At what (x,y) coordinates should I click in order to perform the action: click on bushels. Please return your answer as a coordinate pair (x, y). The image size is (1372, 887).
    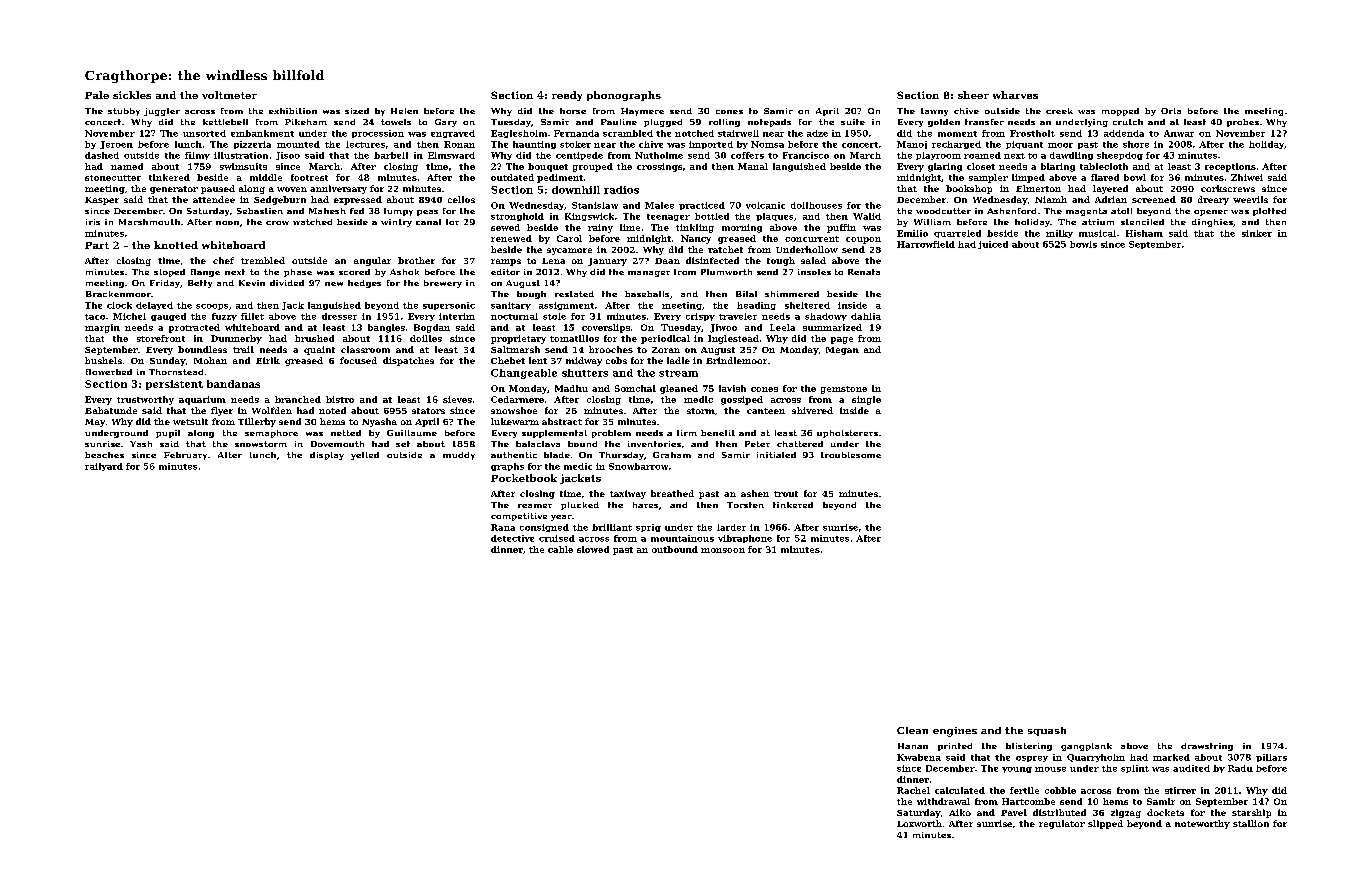
    Looking at the image, I should click on (103, 360).
